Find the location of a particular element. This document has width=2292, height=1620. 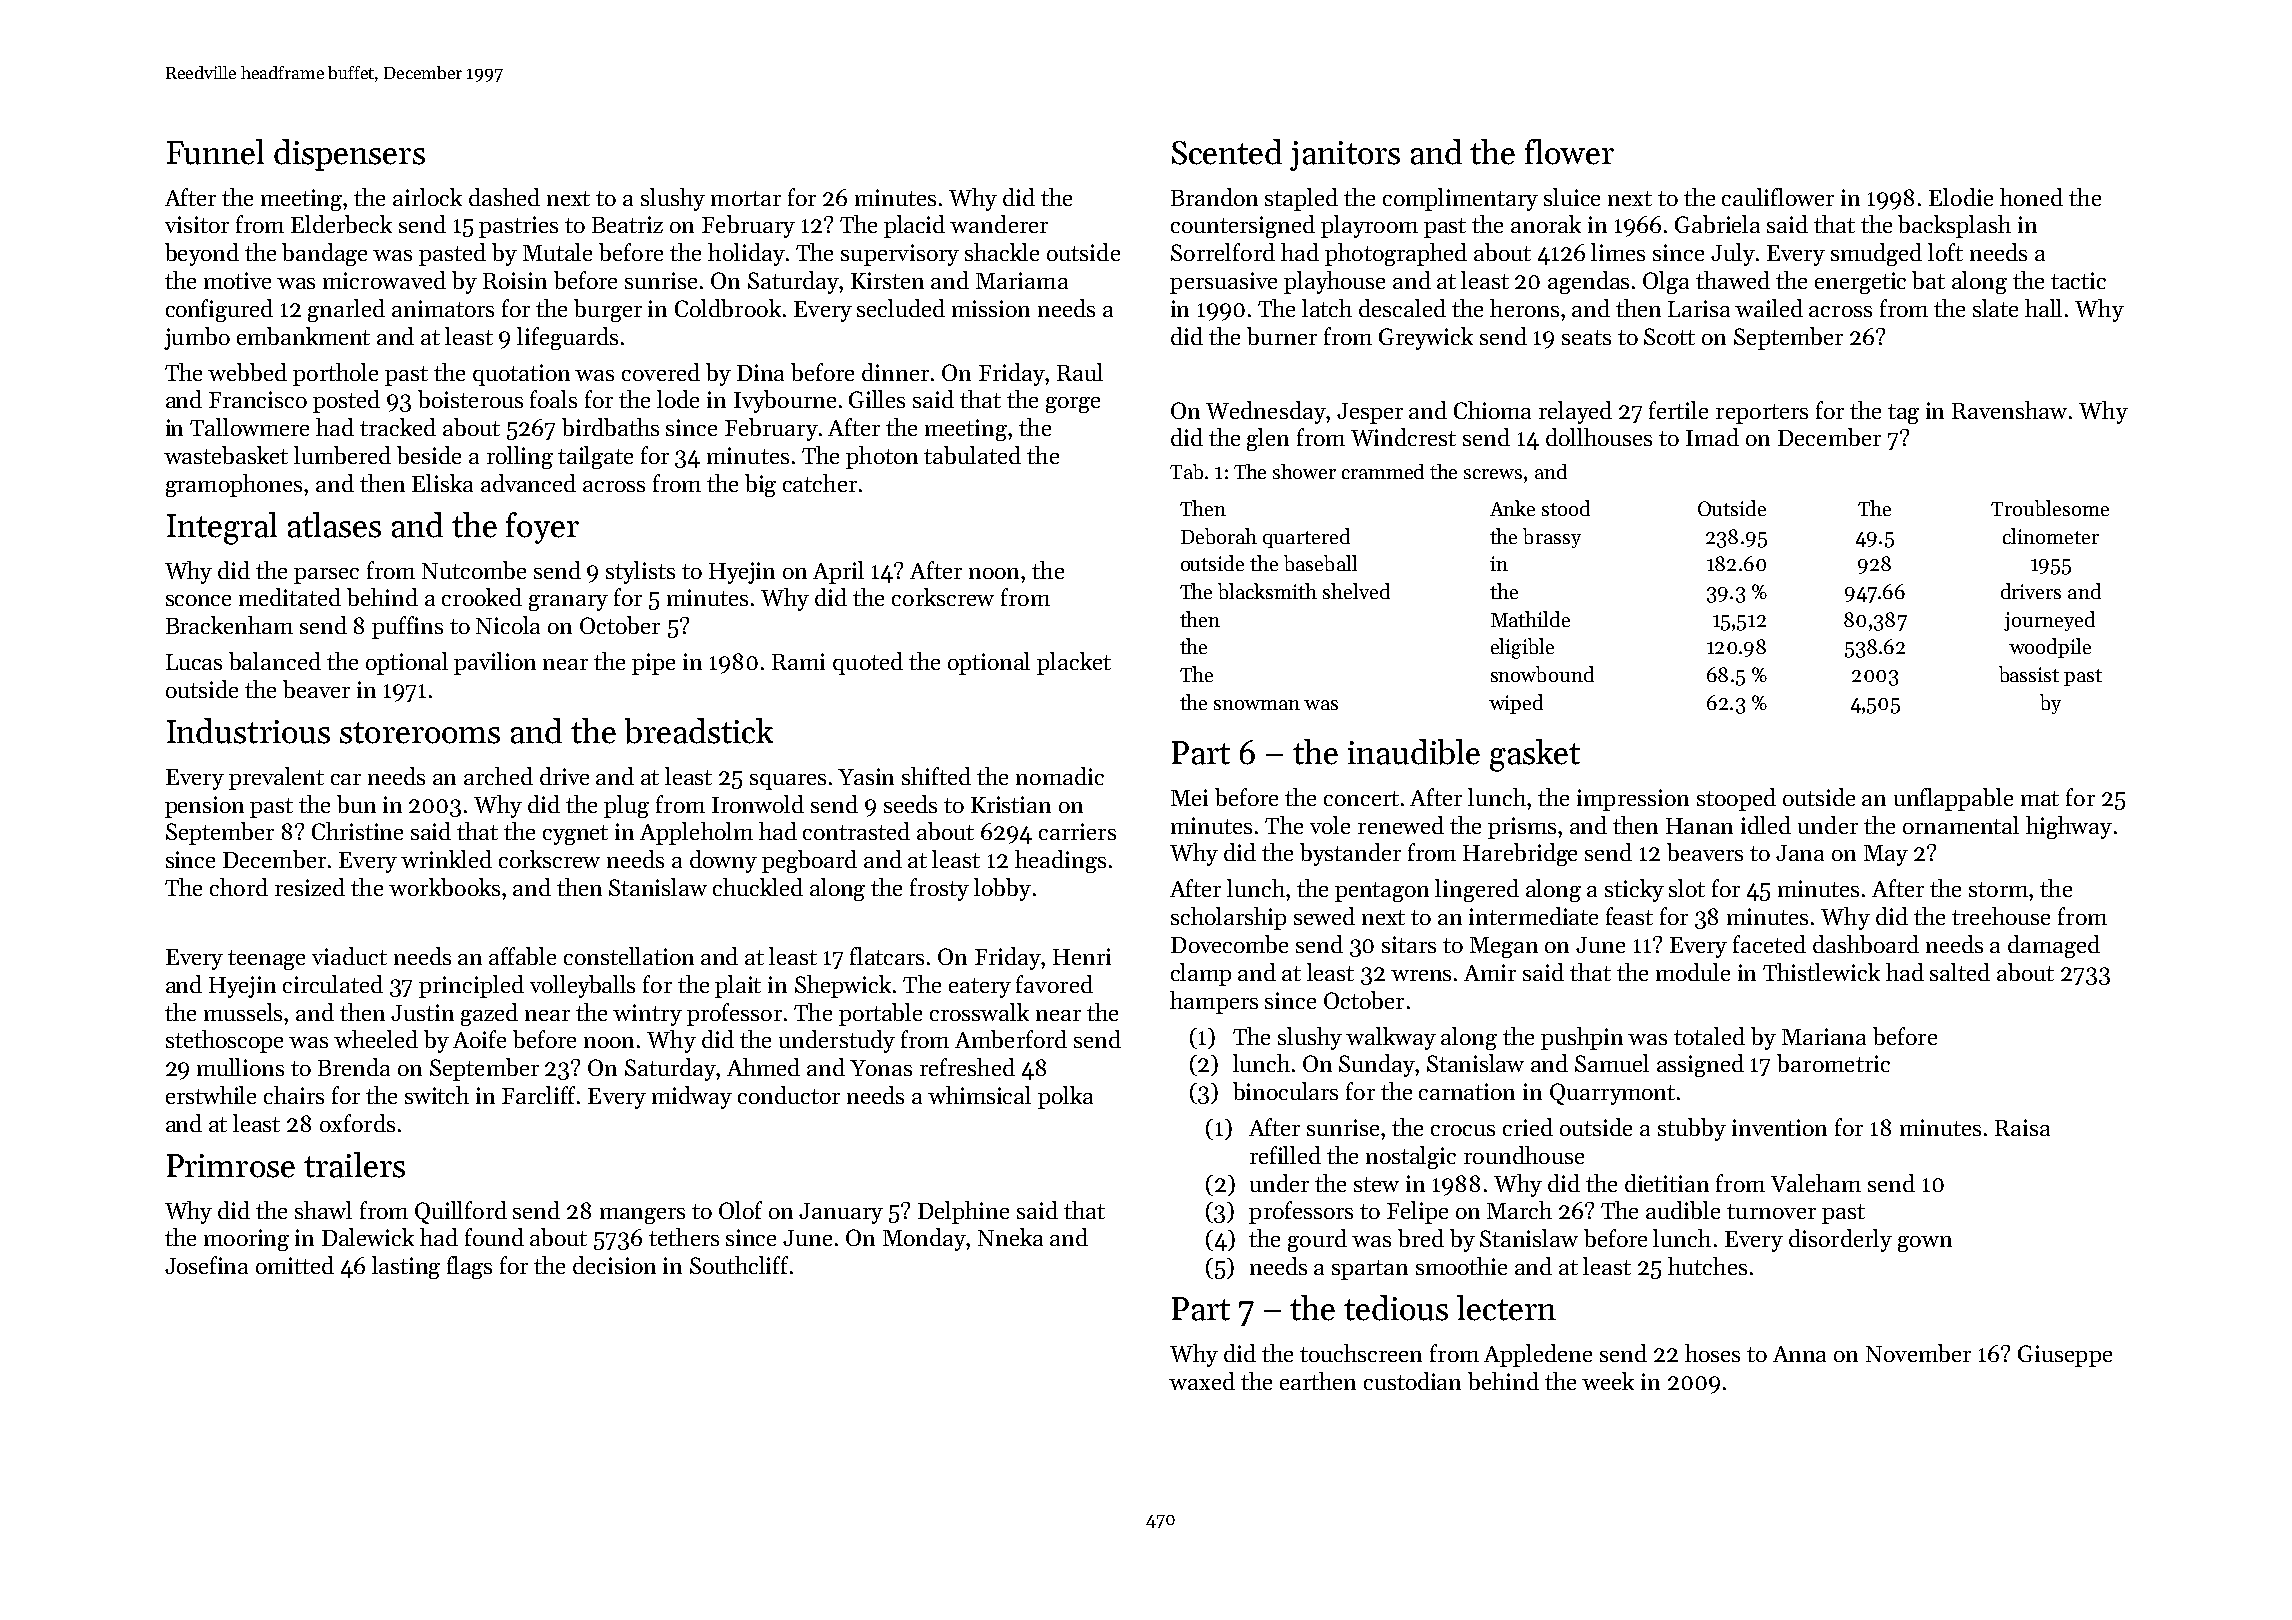

flags is located at coordinates (469, 1267).
